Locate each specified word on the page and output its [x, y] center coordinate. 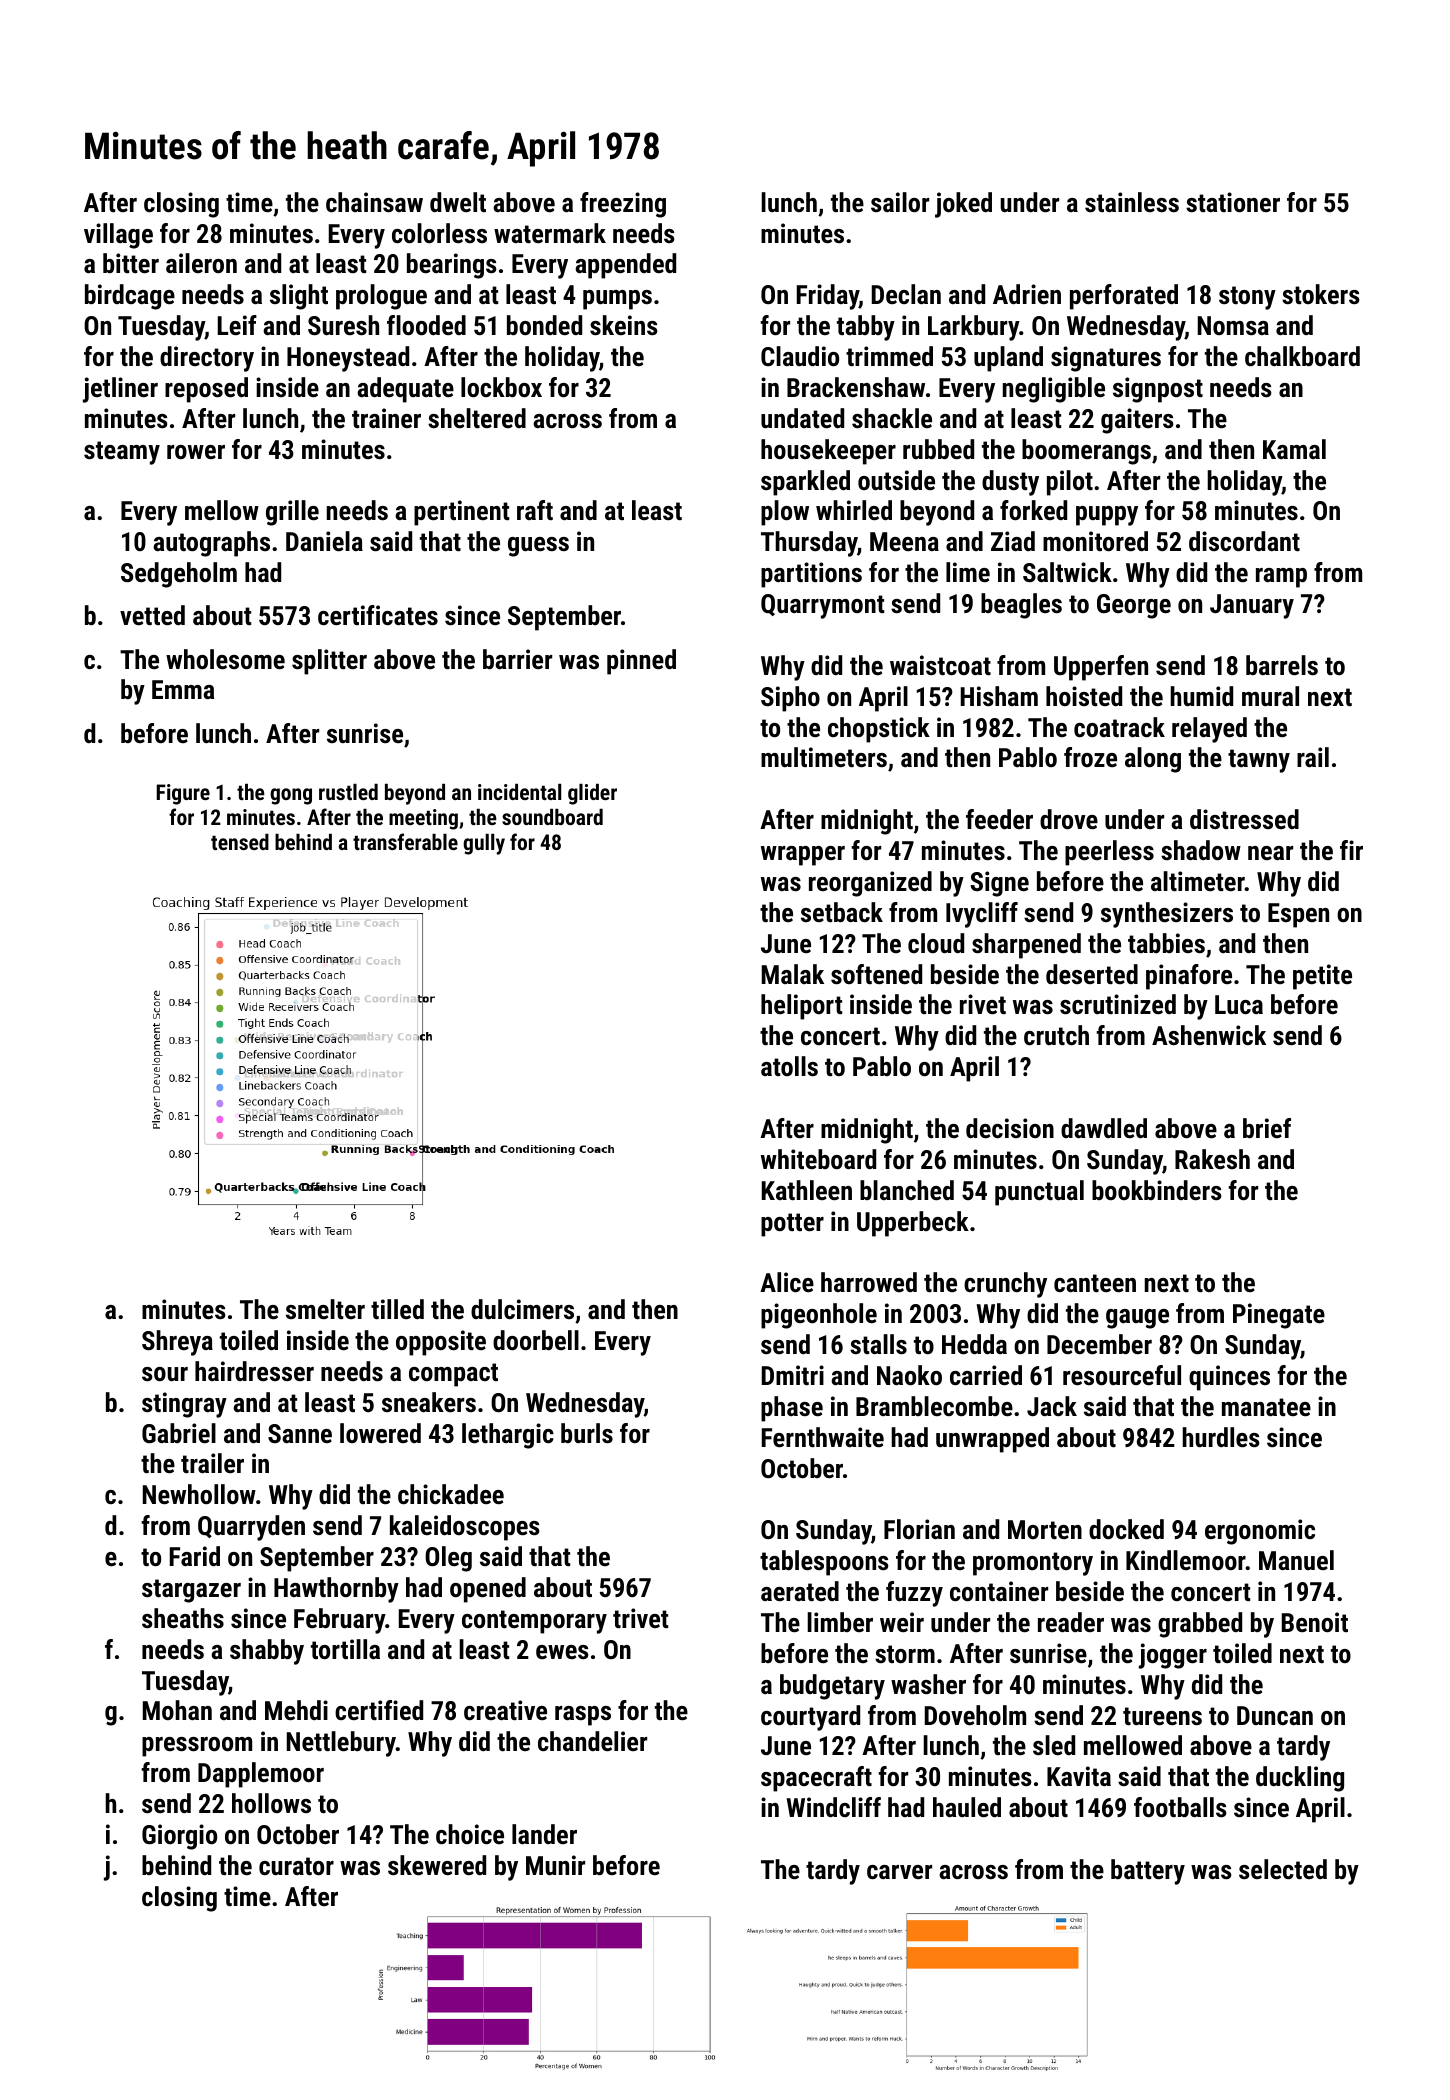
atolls [789, 1066]
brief [1267, 1128]
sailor [900, 202]
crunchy [1005, 1285]
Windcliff [833, 1807]
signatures [1106, 359]
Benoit [1315, 1622]
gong [291, 796]
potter [792, 1225]
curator [296, 1866]
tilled [397, 1309]
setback [842, 912]
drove [1069, 819]
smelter [325, 1309]
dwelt [458, 202]
